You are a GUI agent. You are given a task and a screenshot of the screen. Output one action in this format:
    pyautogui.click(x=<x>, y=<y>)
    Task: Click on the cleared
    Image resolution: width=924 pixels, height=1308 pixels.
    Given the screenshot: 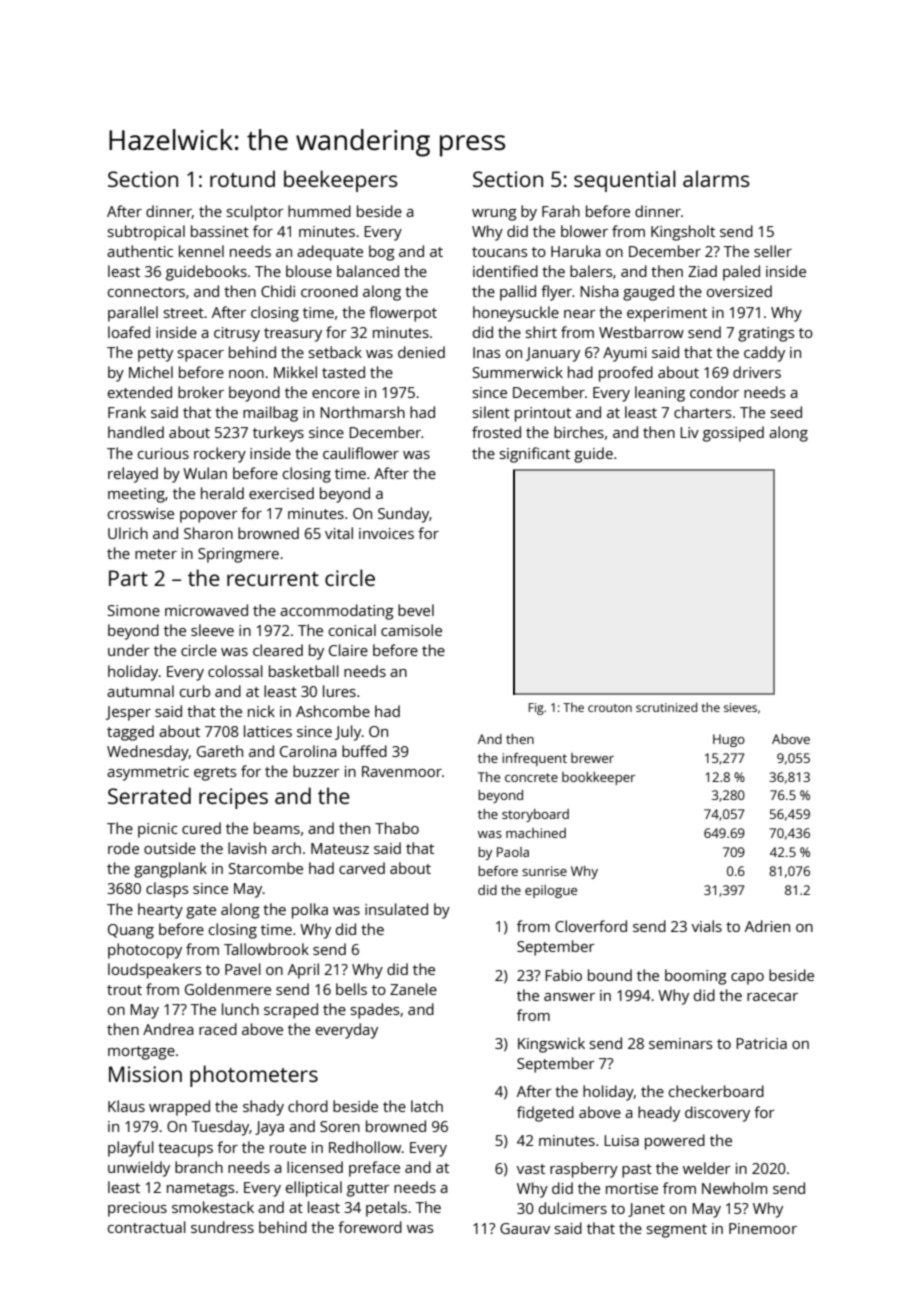 What is the action you would take?
    pyautogui.click(x=278, y=650)
